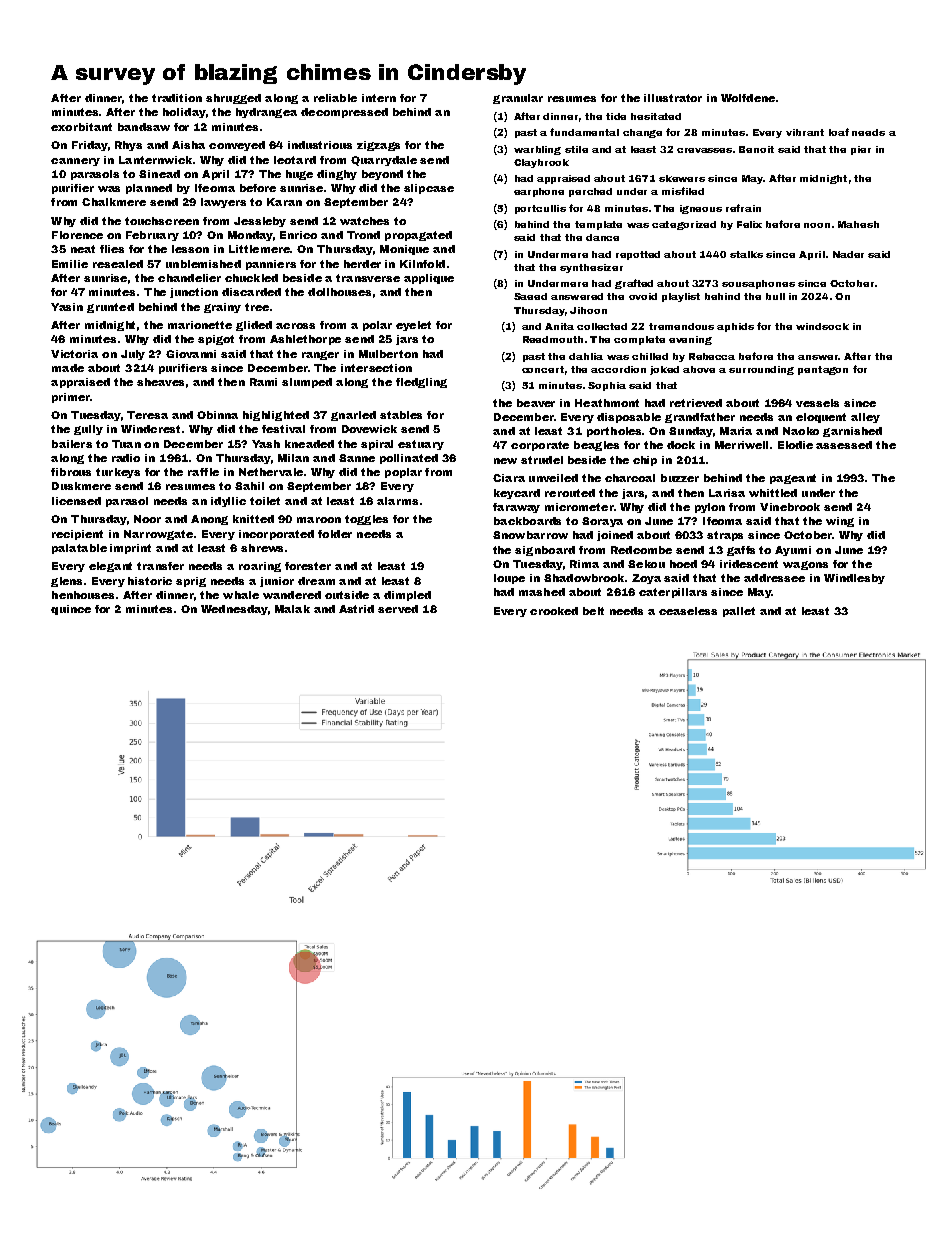 This document has height=1233, width=952. Describe the element at coordinates (251, 278) in the document. I see `chuckled` at that location.
